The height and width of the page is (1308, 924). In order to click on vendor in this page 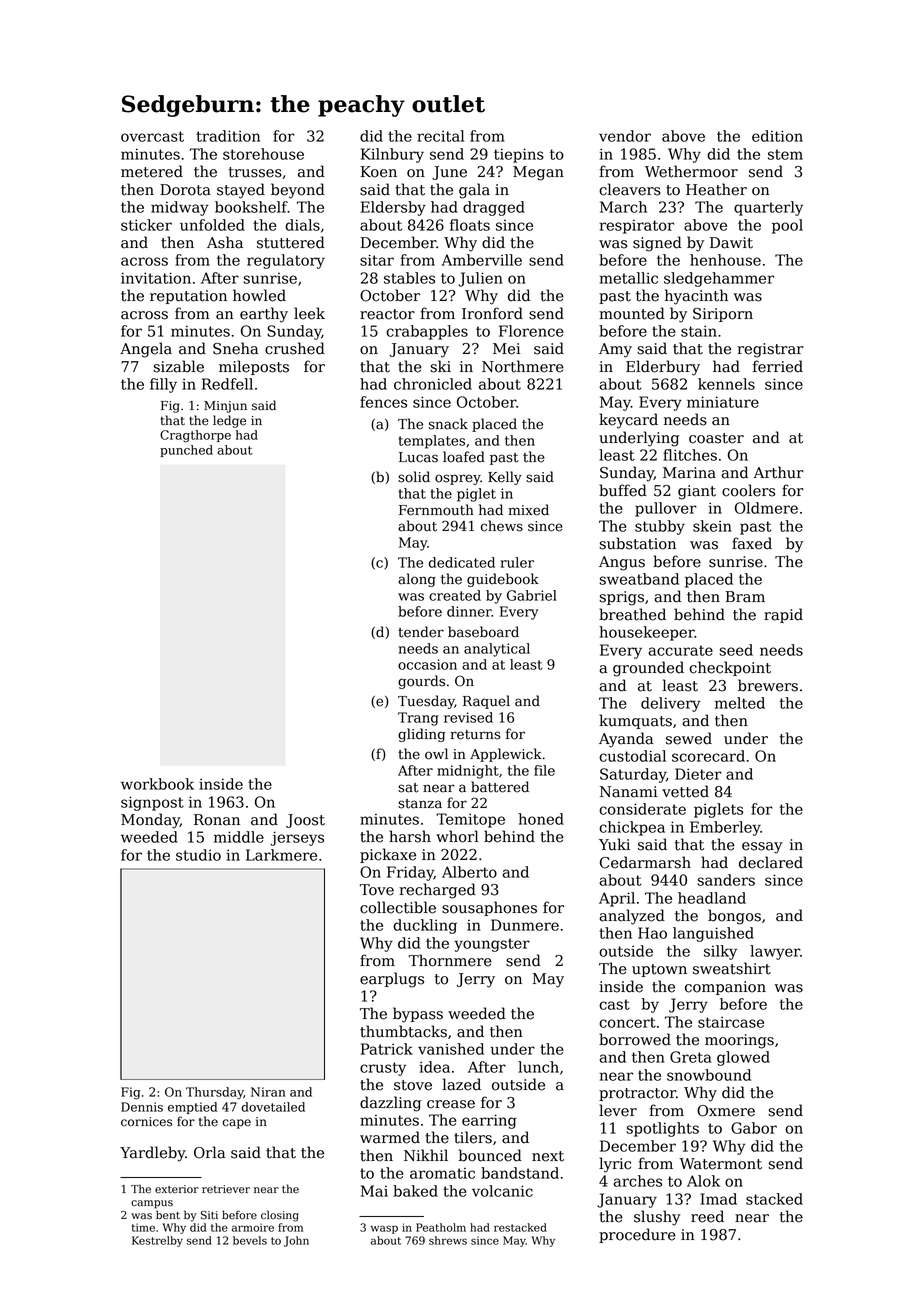, I will do `click(625, 136)`.
